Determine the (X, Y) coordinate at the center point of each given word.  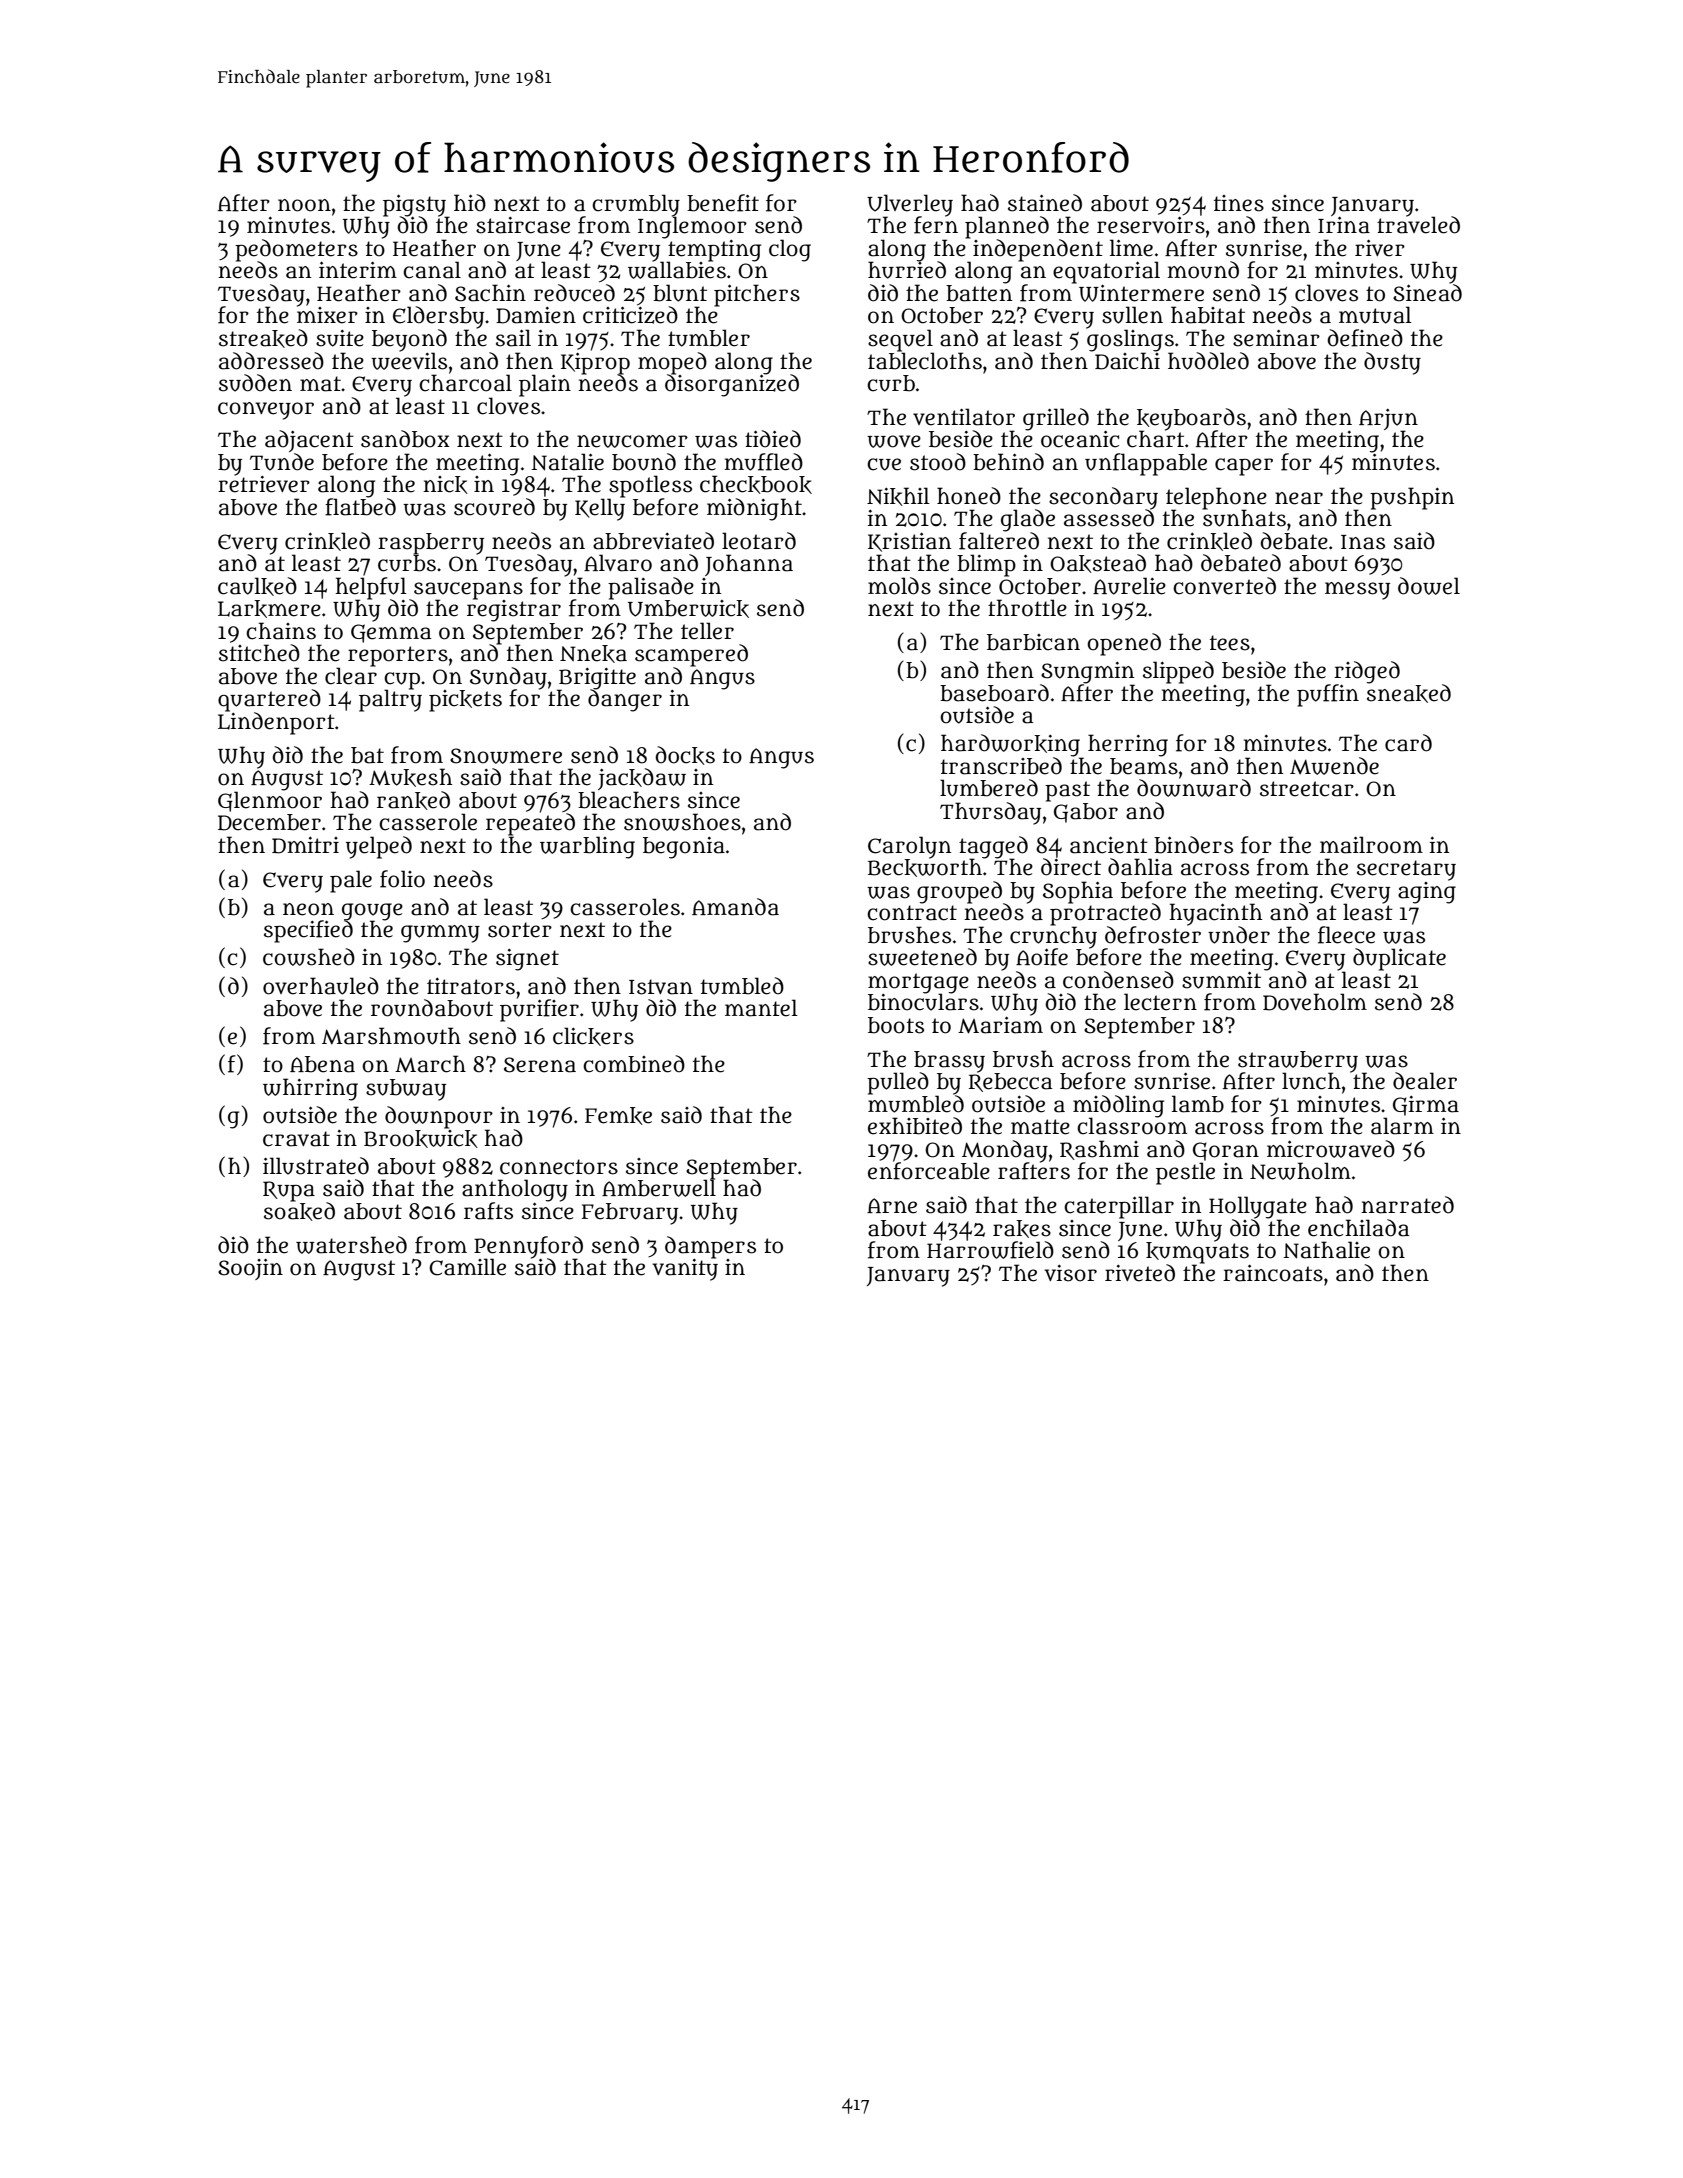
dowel (1429, 586)
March (430, 1064)
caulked (257, 586)
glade (1028, 520)
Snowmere (506, 756)
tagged (993, 847)
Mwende (1334, 766)
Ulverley (910, 205)
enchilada (1358, 1228)
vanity (685, 1269)
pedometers (296, 250)
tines (1239, 203)
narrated (1407, 1205)
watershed (351, 1245)
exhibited (915, 1126)
